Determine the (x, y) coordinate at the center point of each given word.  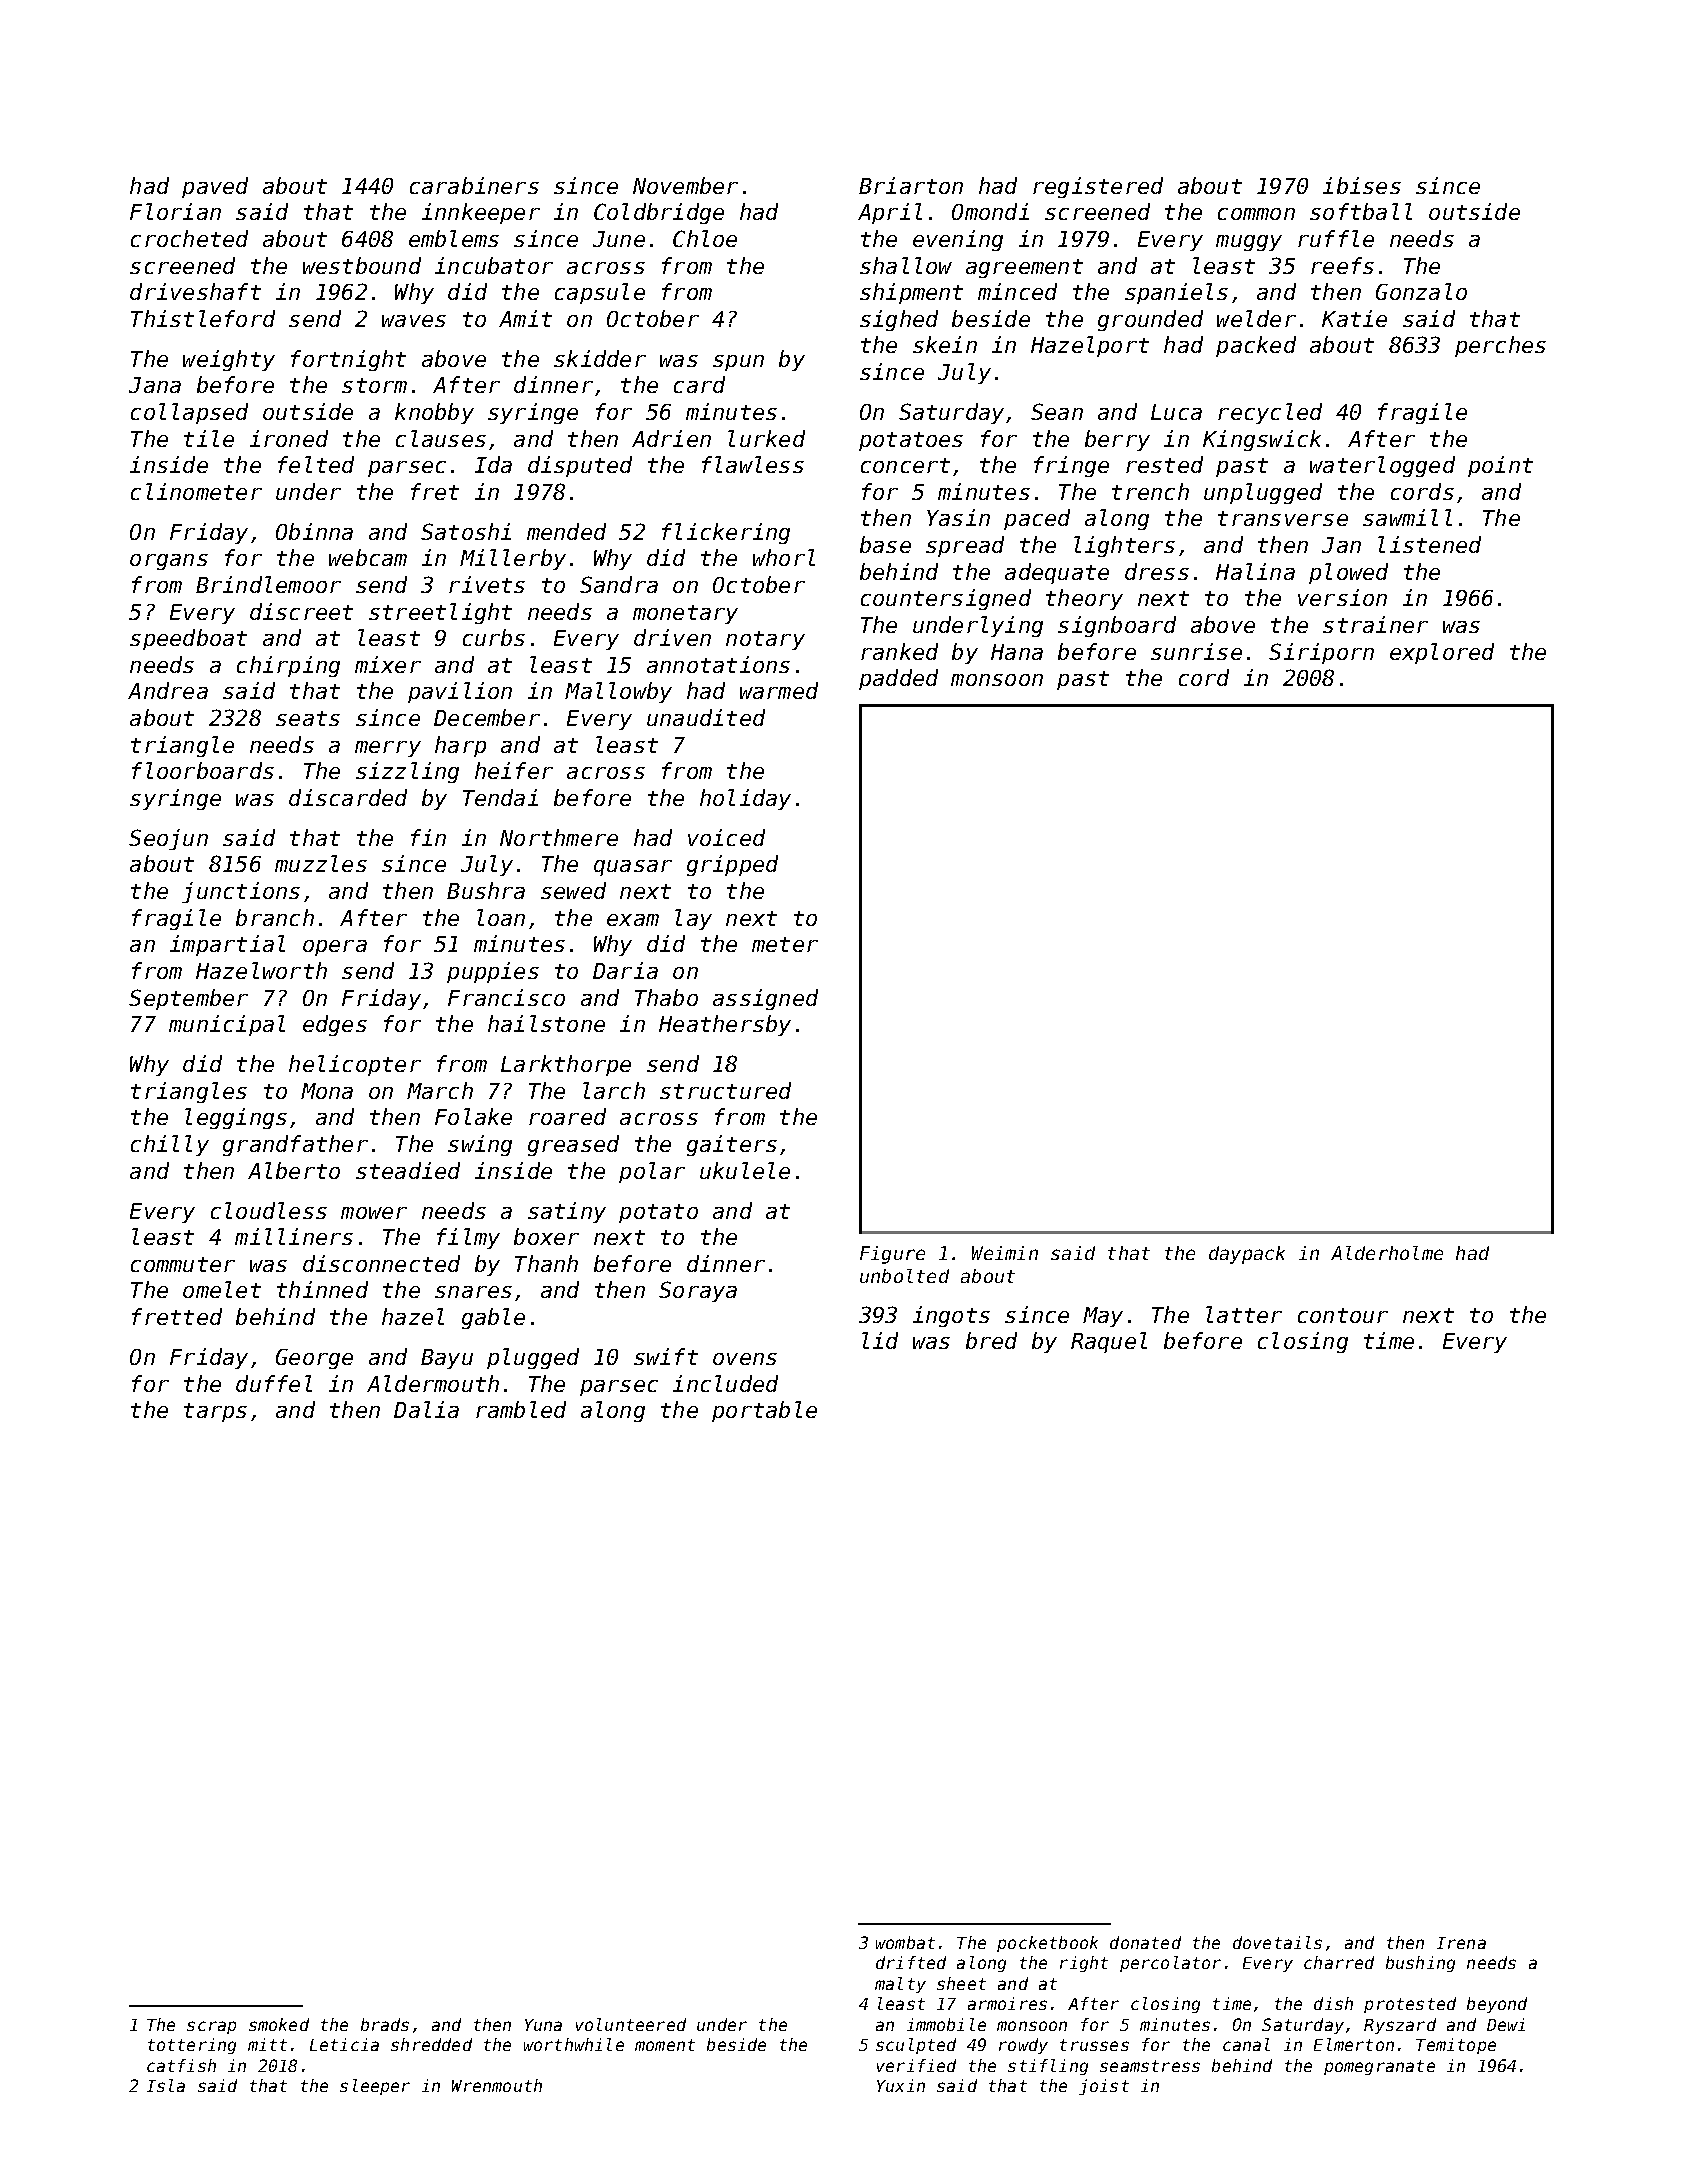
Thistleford (203, 318)
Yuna (543, 2025)
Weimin (1005, 1253)
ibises (1362, 185)
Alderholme (1387, 1253)
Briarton (911, 185)
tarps (215, 1412)
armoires (1007, 2003)
